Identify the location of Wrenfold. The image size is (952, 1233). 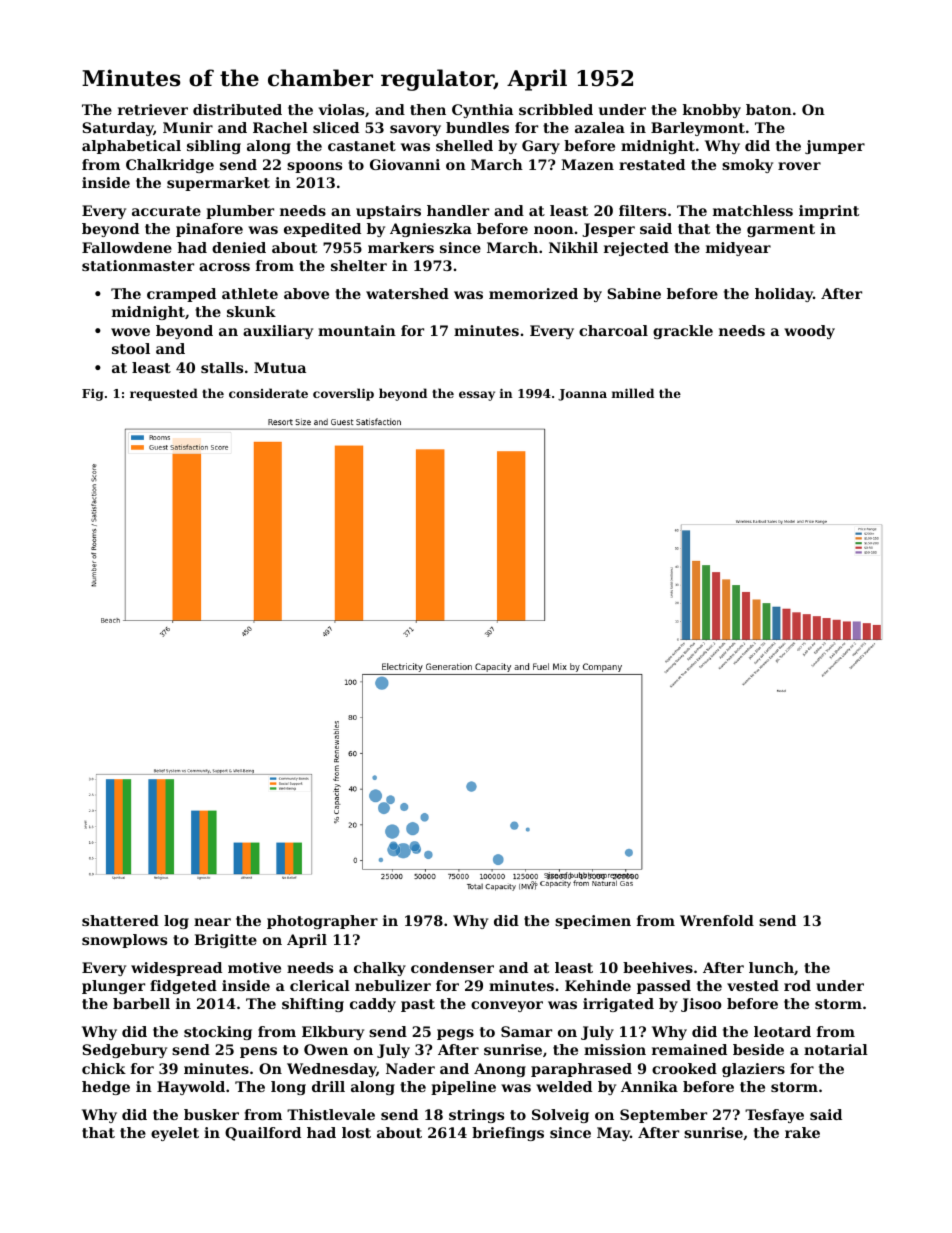
(717, 920).
